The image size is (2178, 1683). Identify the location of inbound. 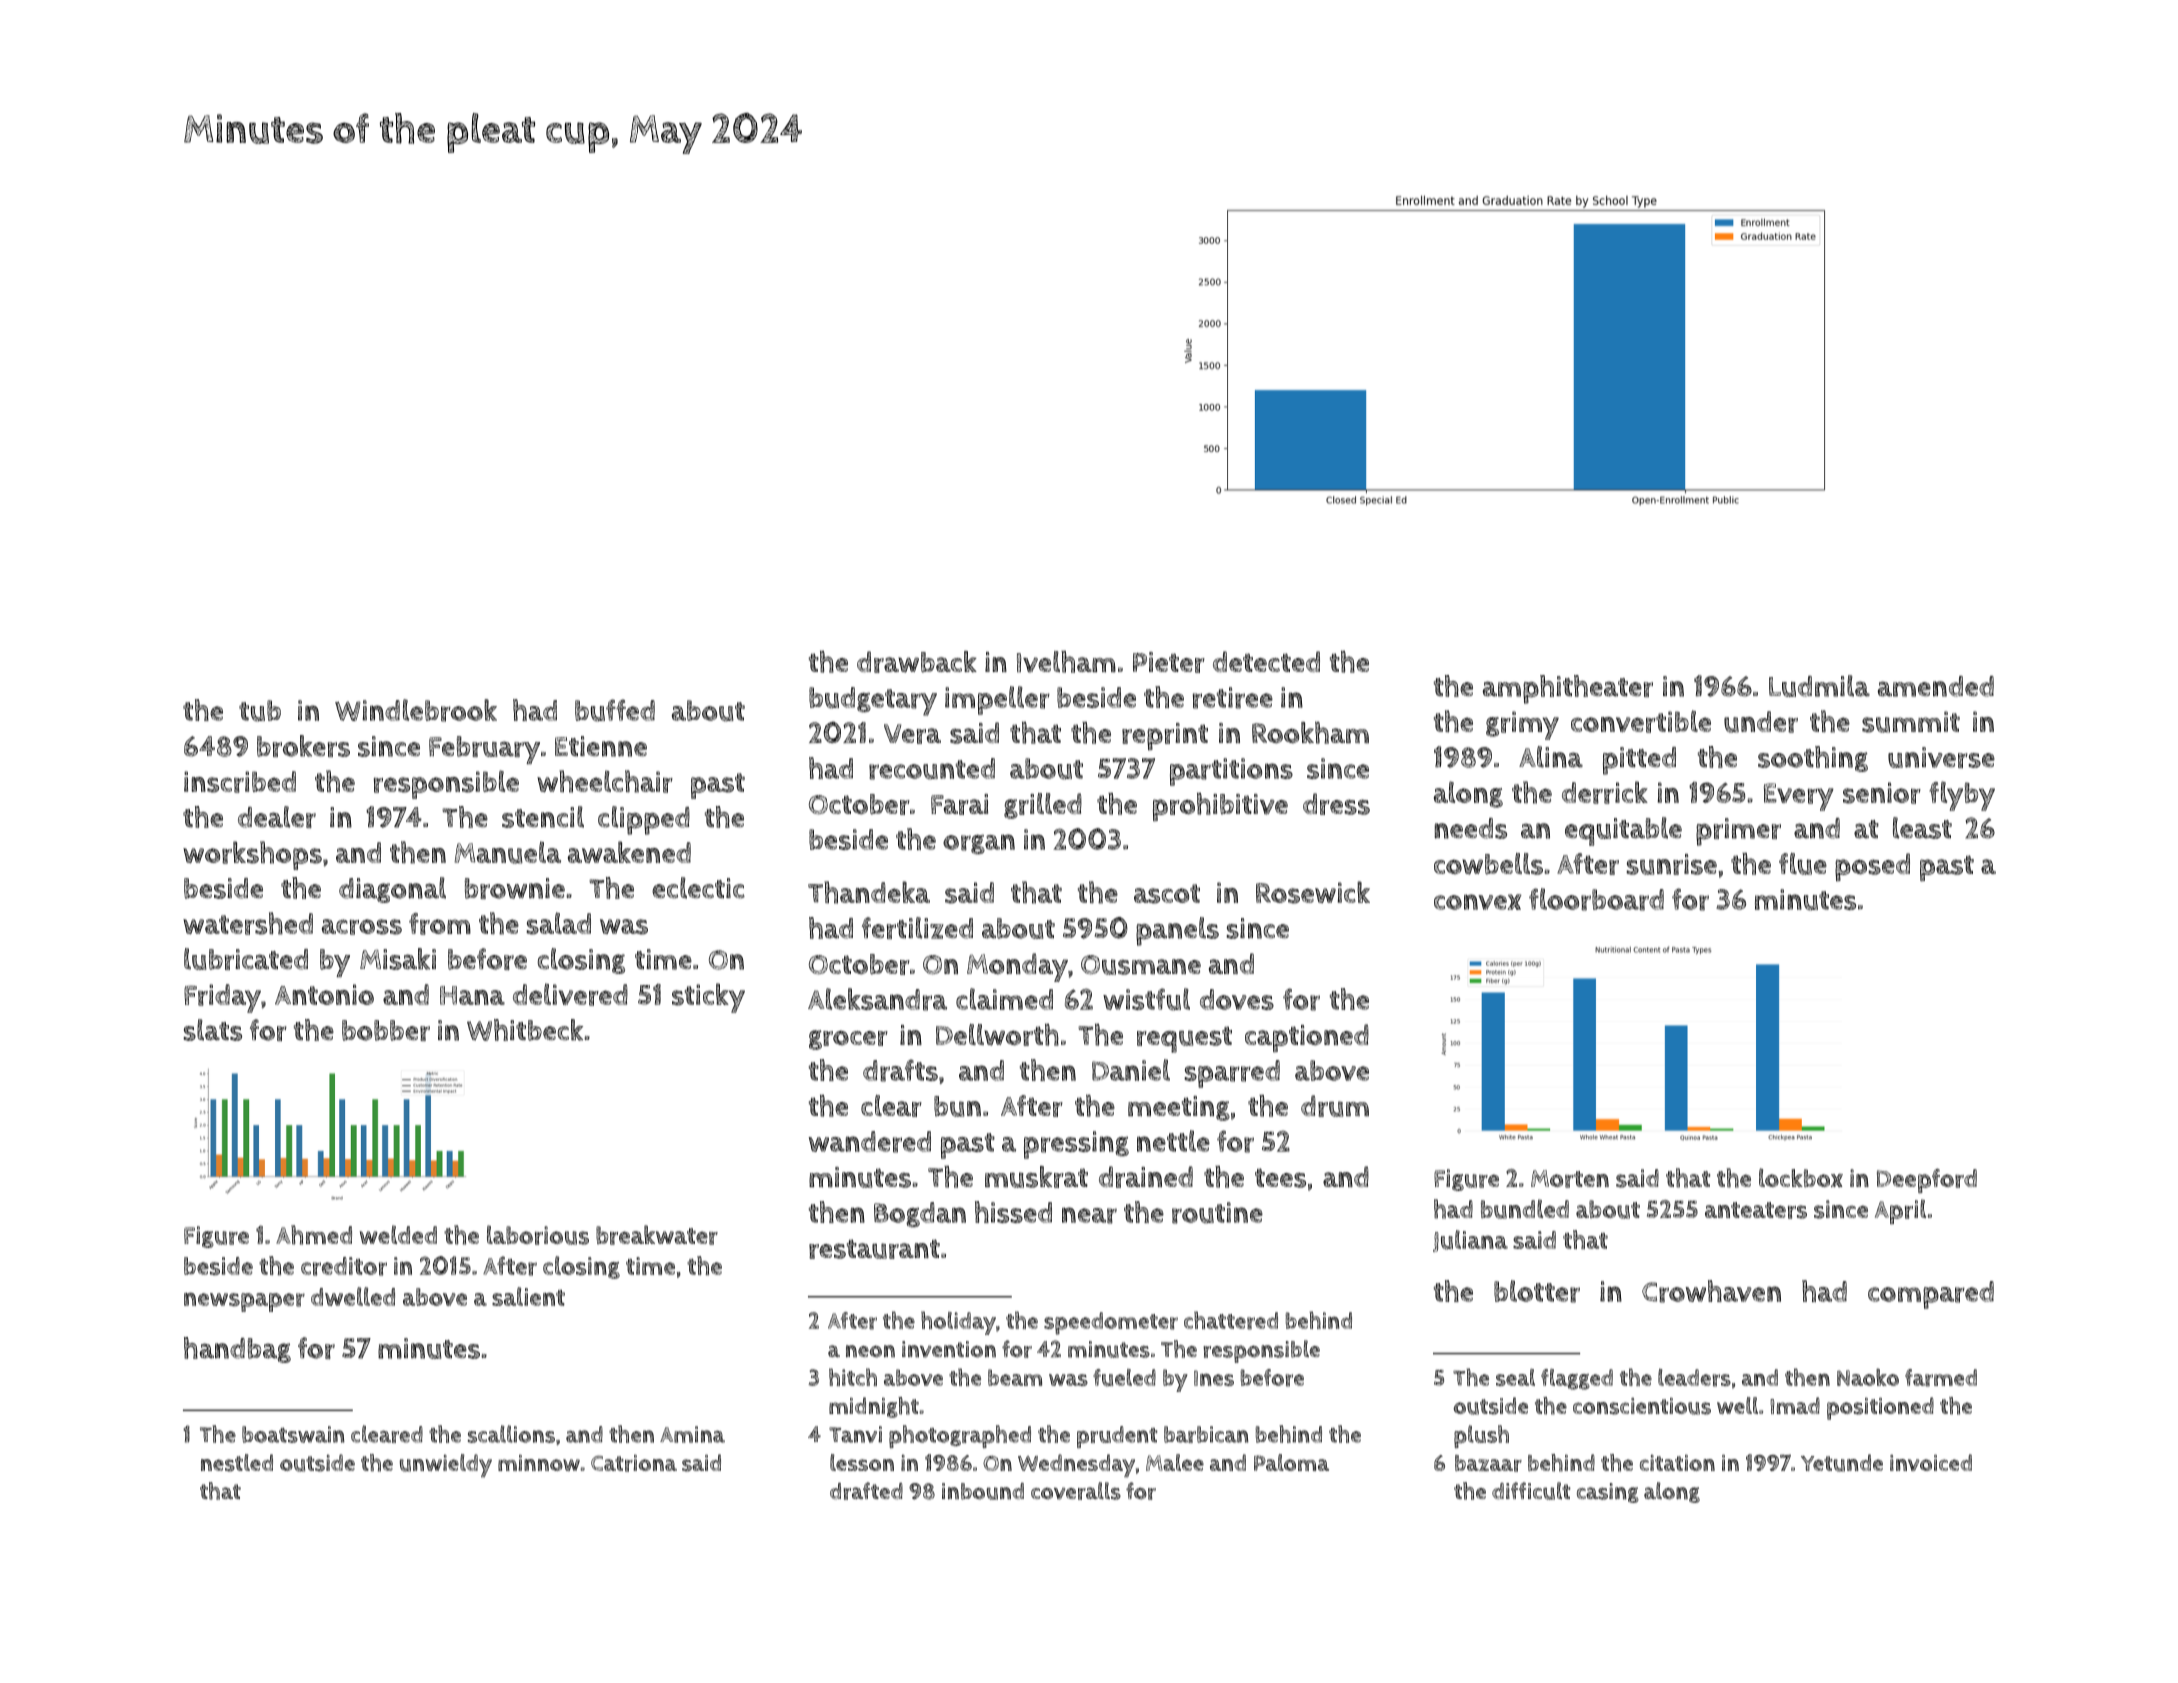
(983, 1491).
